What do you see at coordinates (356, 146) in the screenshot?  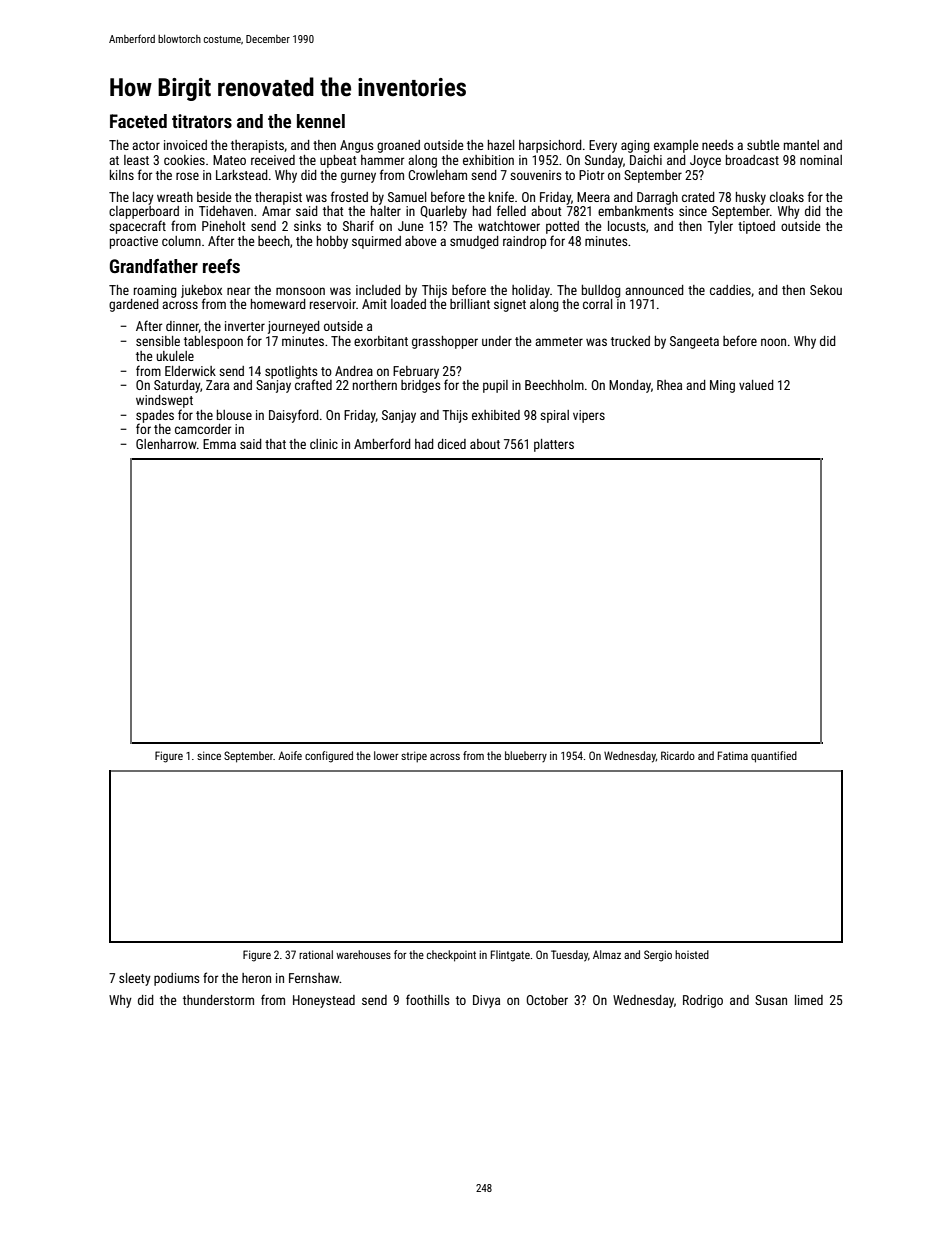 I see `Angus` at bounding box center [356, 146].
